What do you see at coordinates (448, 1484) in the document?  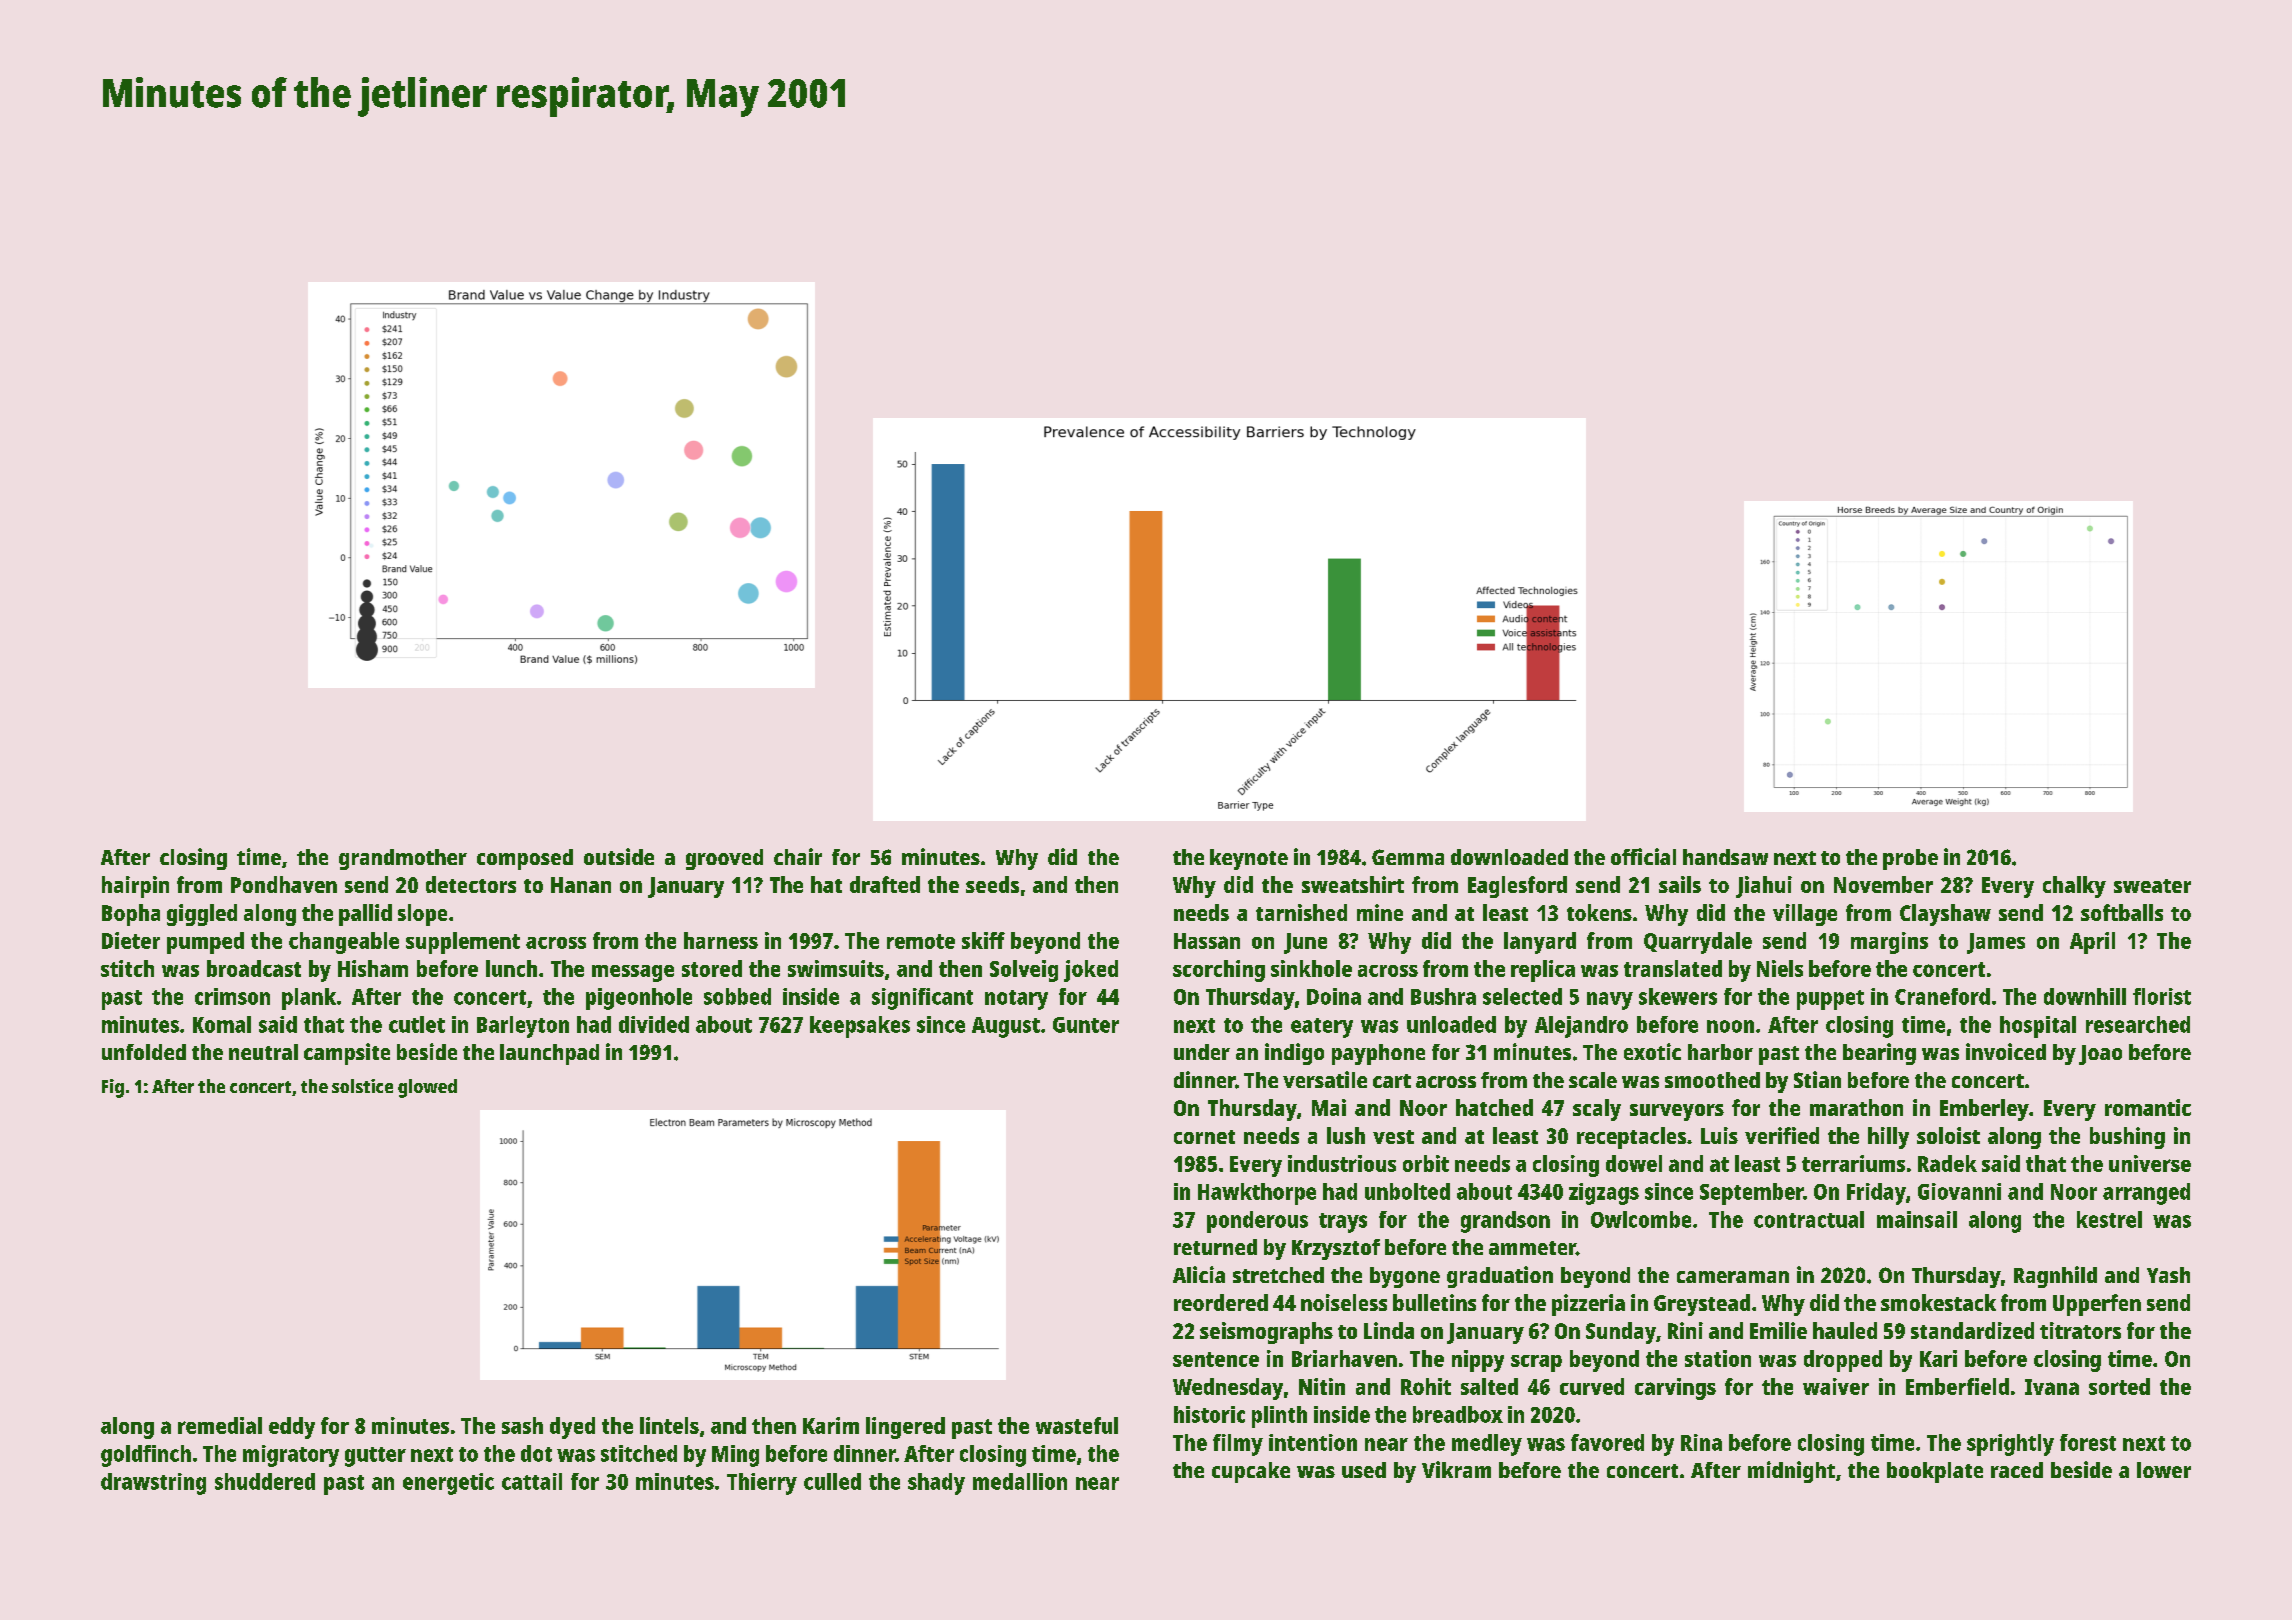 I see `energetic` at bounding box center [448, 1484].
